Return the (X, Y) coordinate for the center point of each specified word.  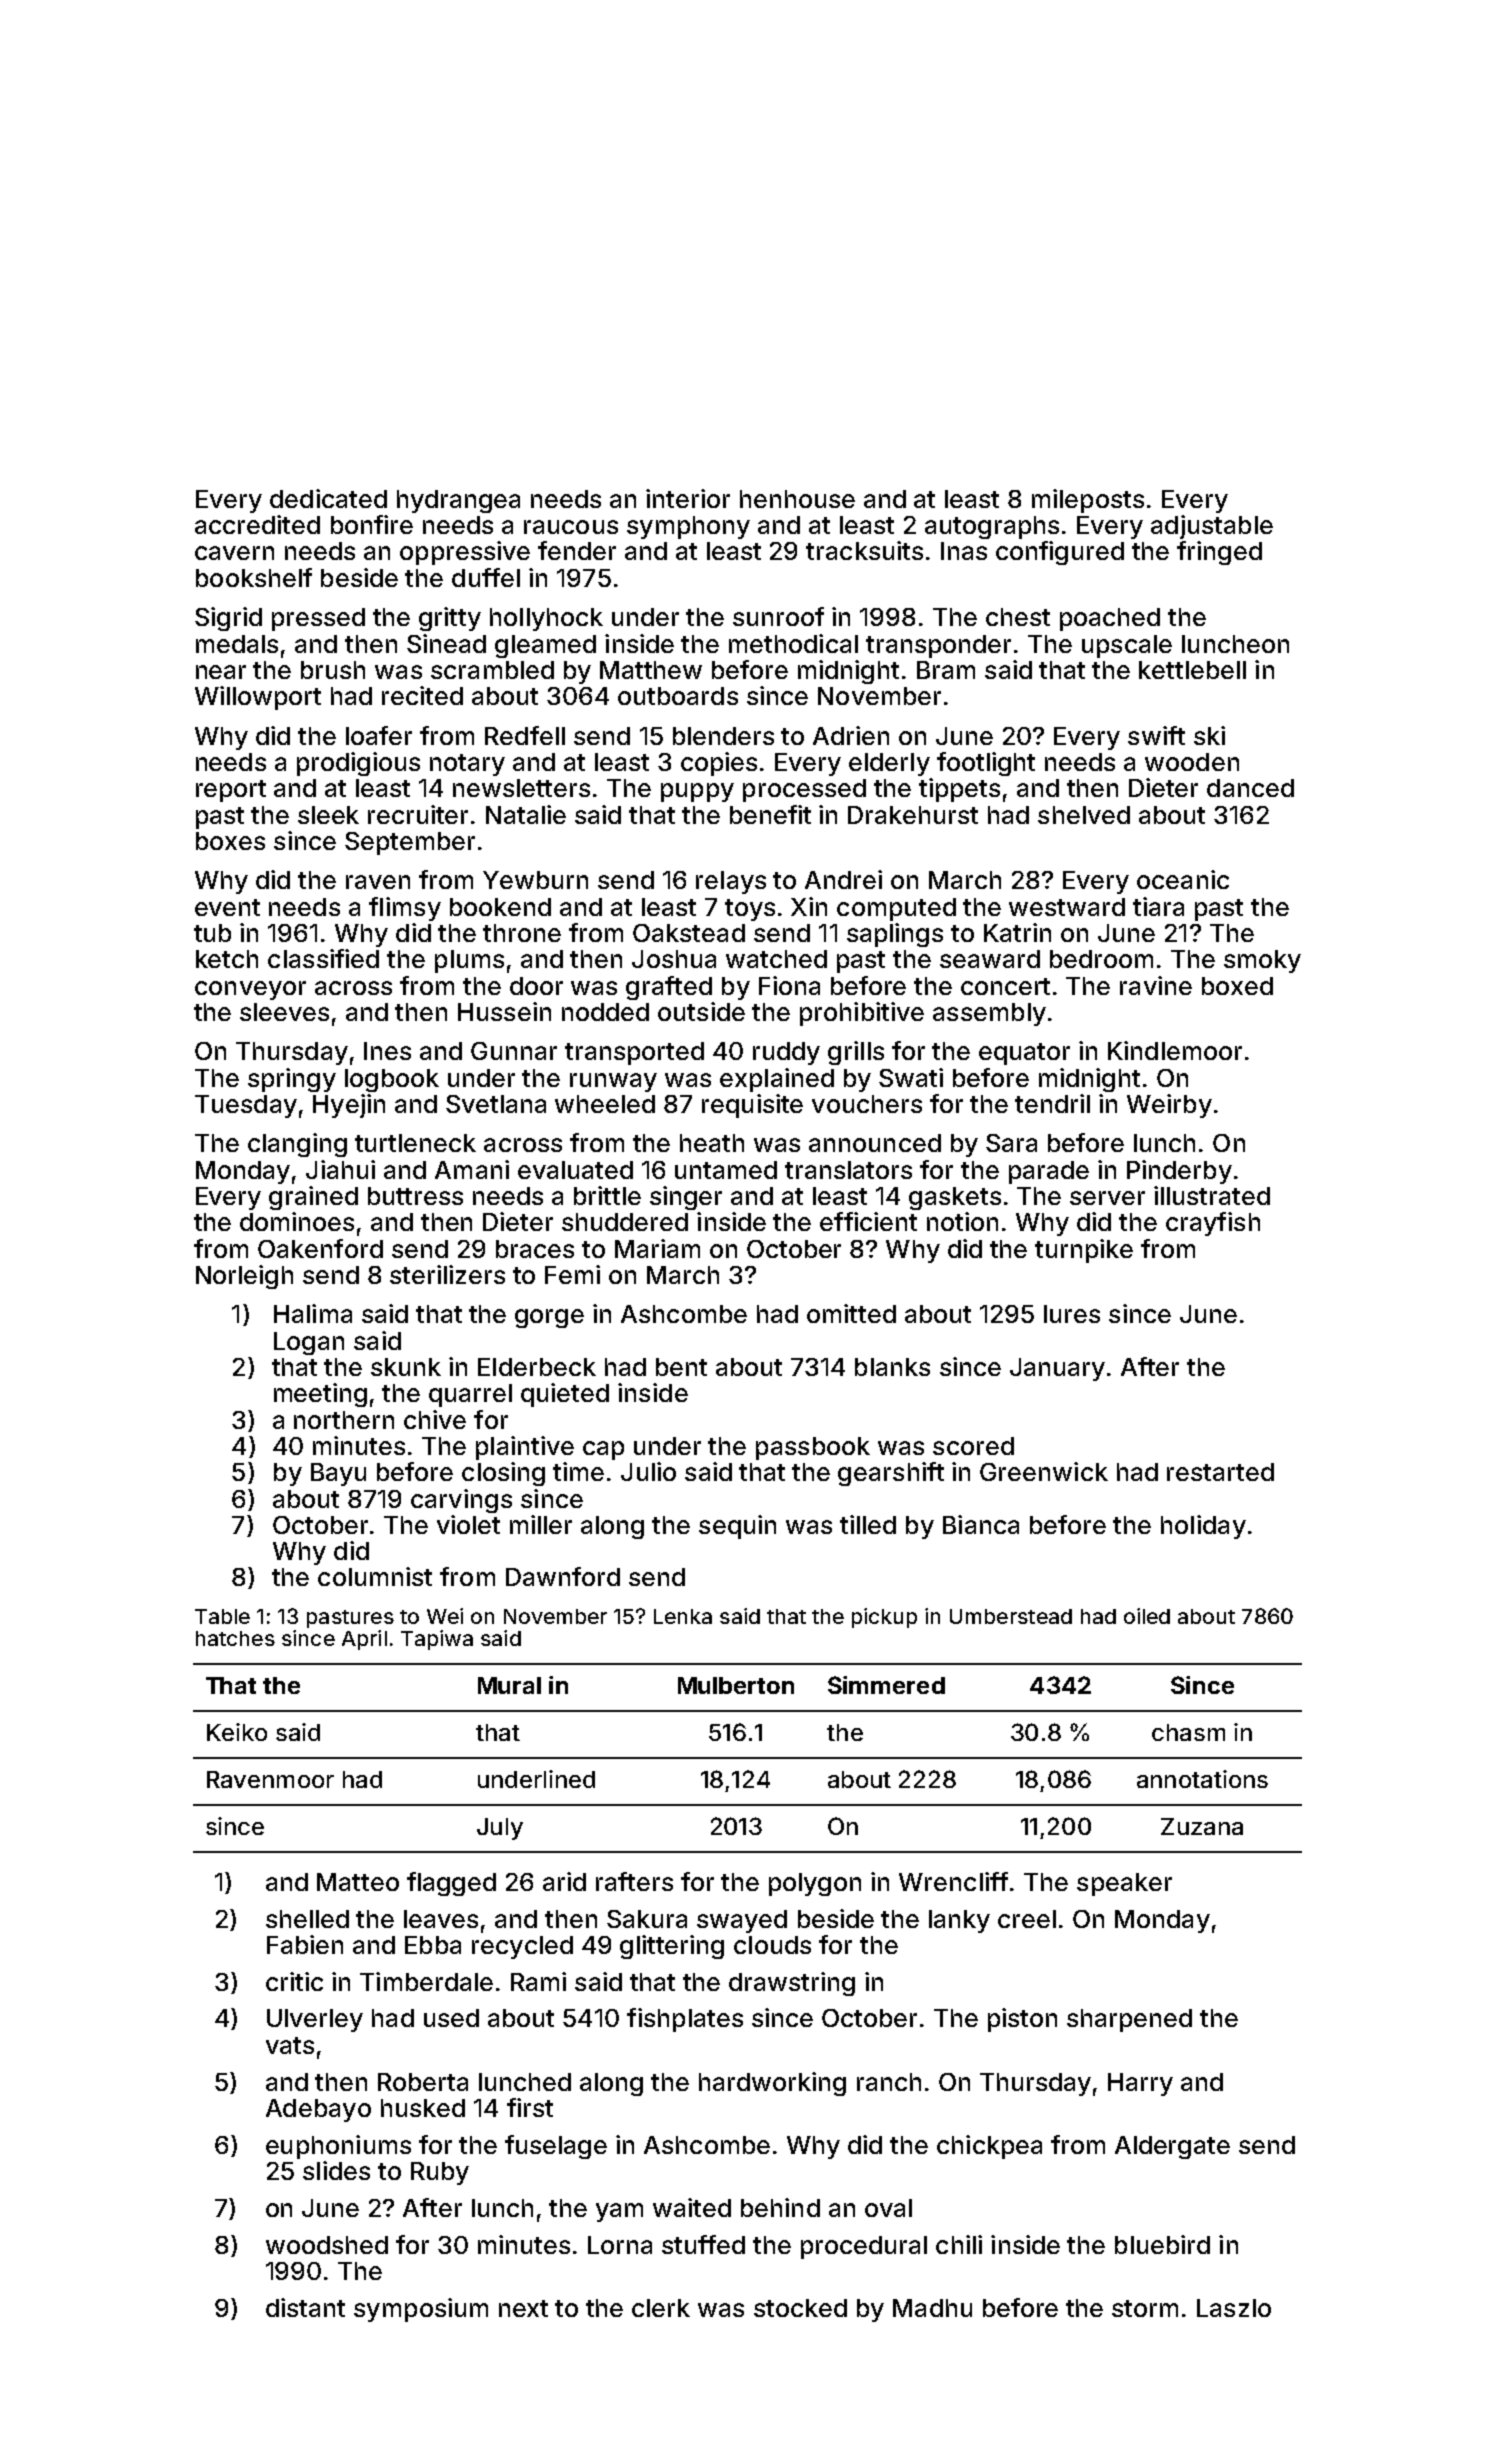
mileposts (1088, 501)
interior (688, 498)
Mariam (657, 1248)
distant (305, 2307)
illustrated (1212, 1195)
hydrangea (458, 501)
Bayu (338, 1474)
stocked (800, 2308)
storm (1145, 2308)
